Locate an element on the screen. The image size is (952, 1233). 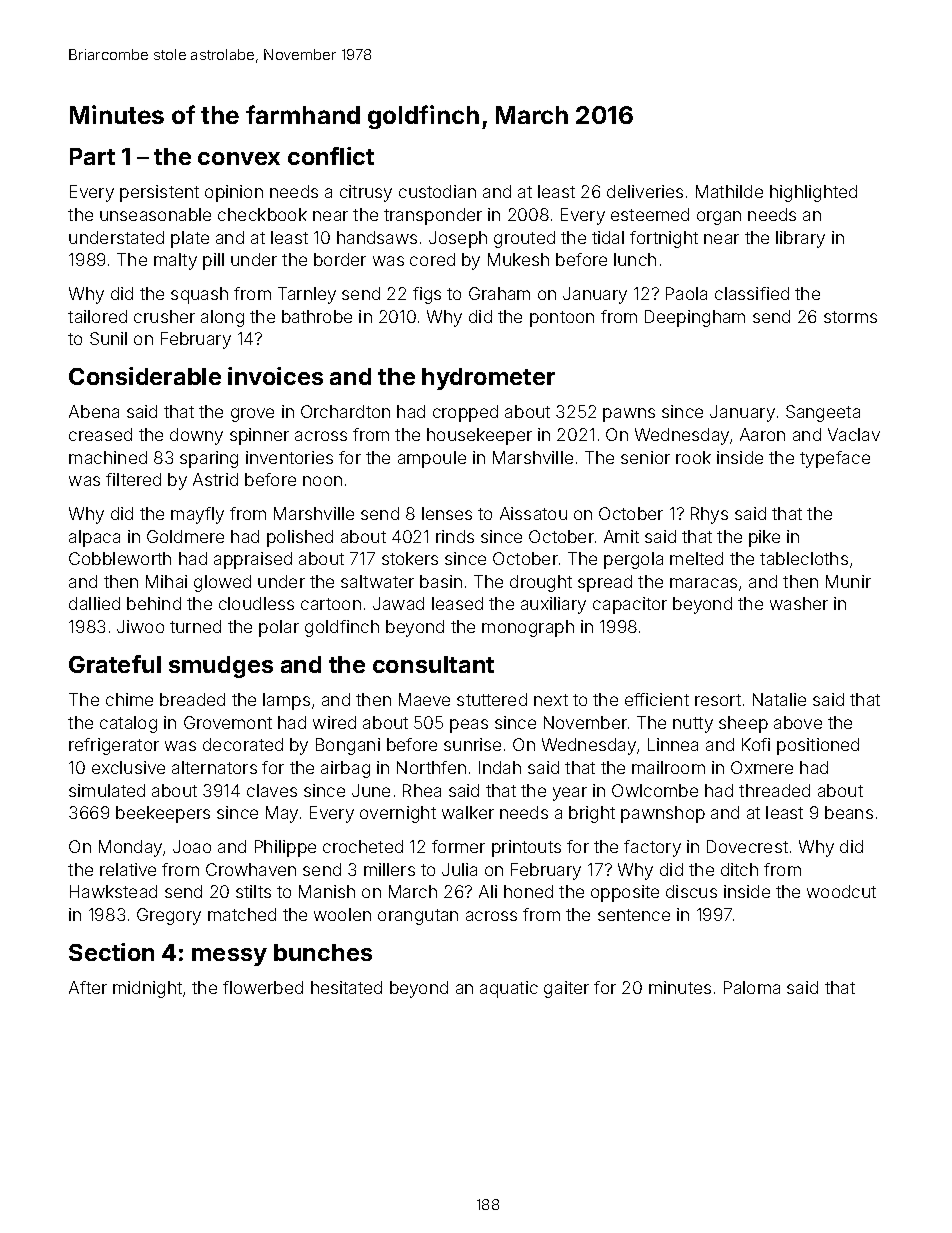
melted is located at coordinates (696, 558).
